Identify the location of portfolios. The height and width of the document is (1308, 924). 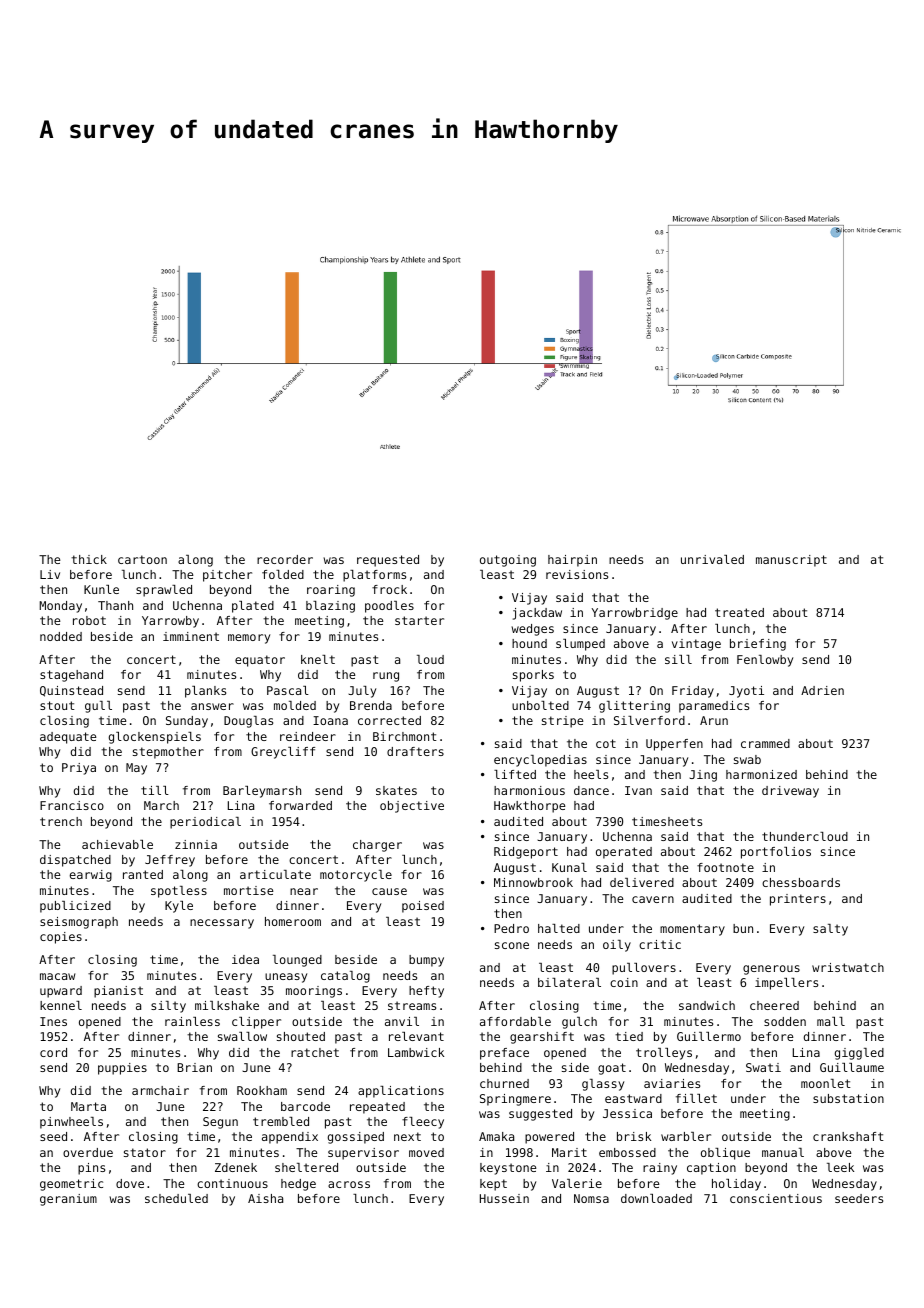
(776, 853).
